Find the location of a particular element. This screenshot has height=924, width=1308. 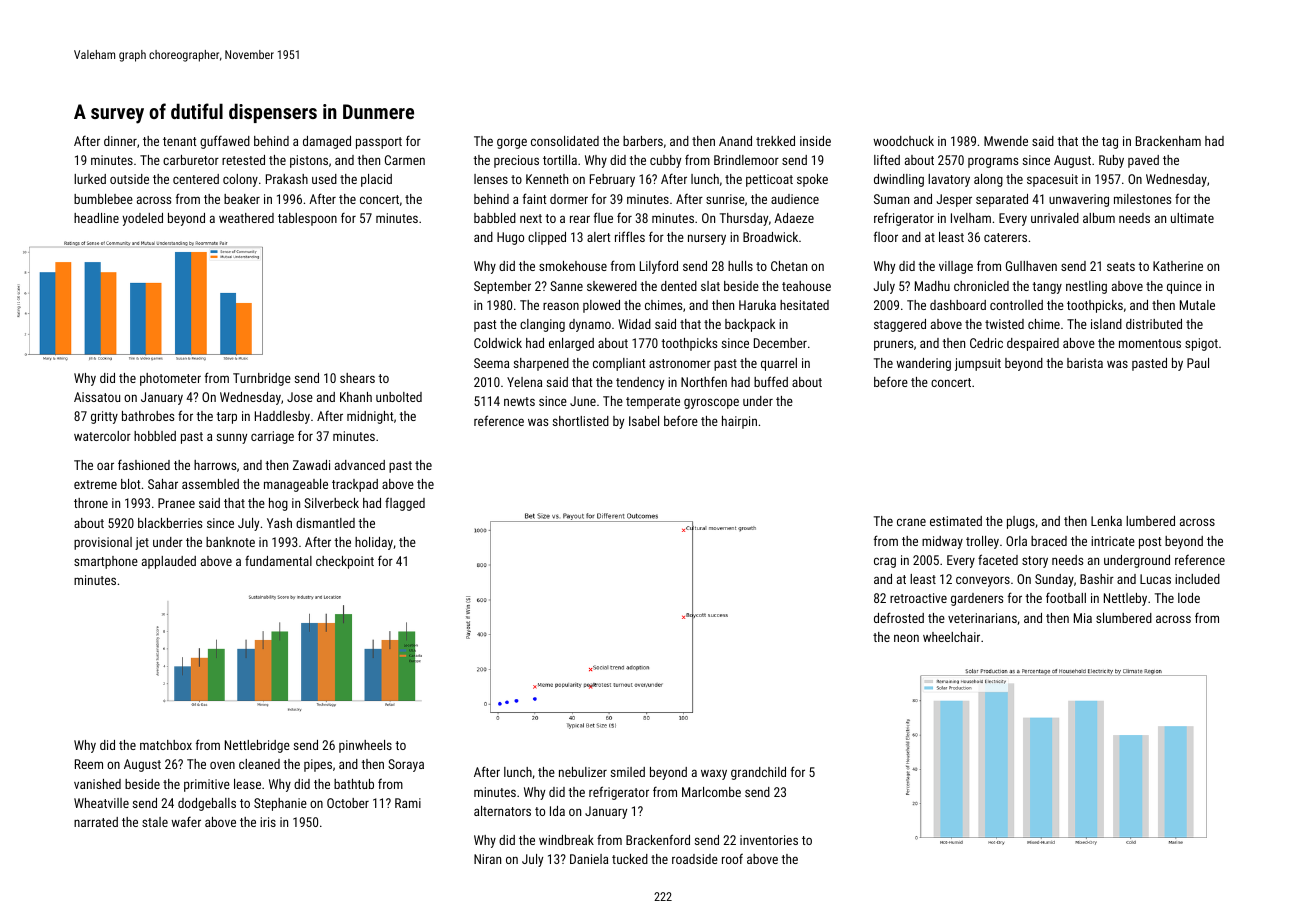

roof is located at coordinates (732, 858).
